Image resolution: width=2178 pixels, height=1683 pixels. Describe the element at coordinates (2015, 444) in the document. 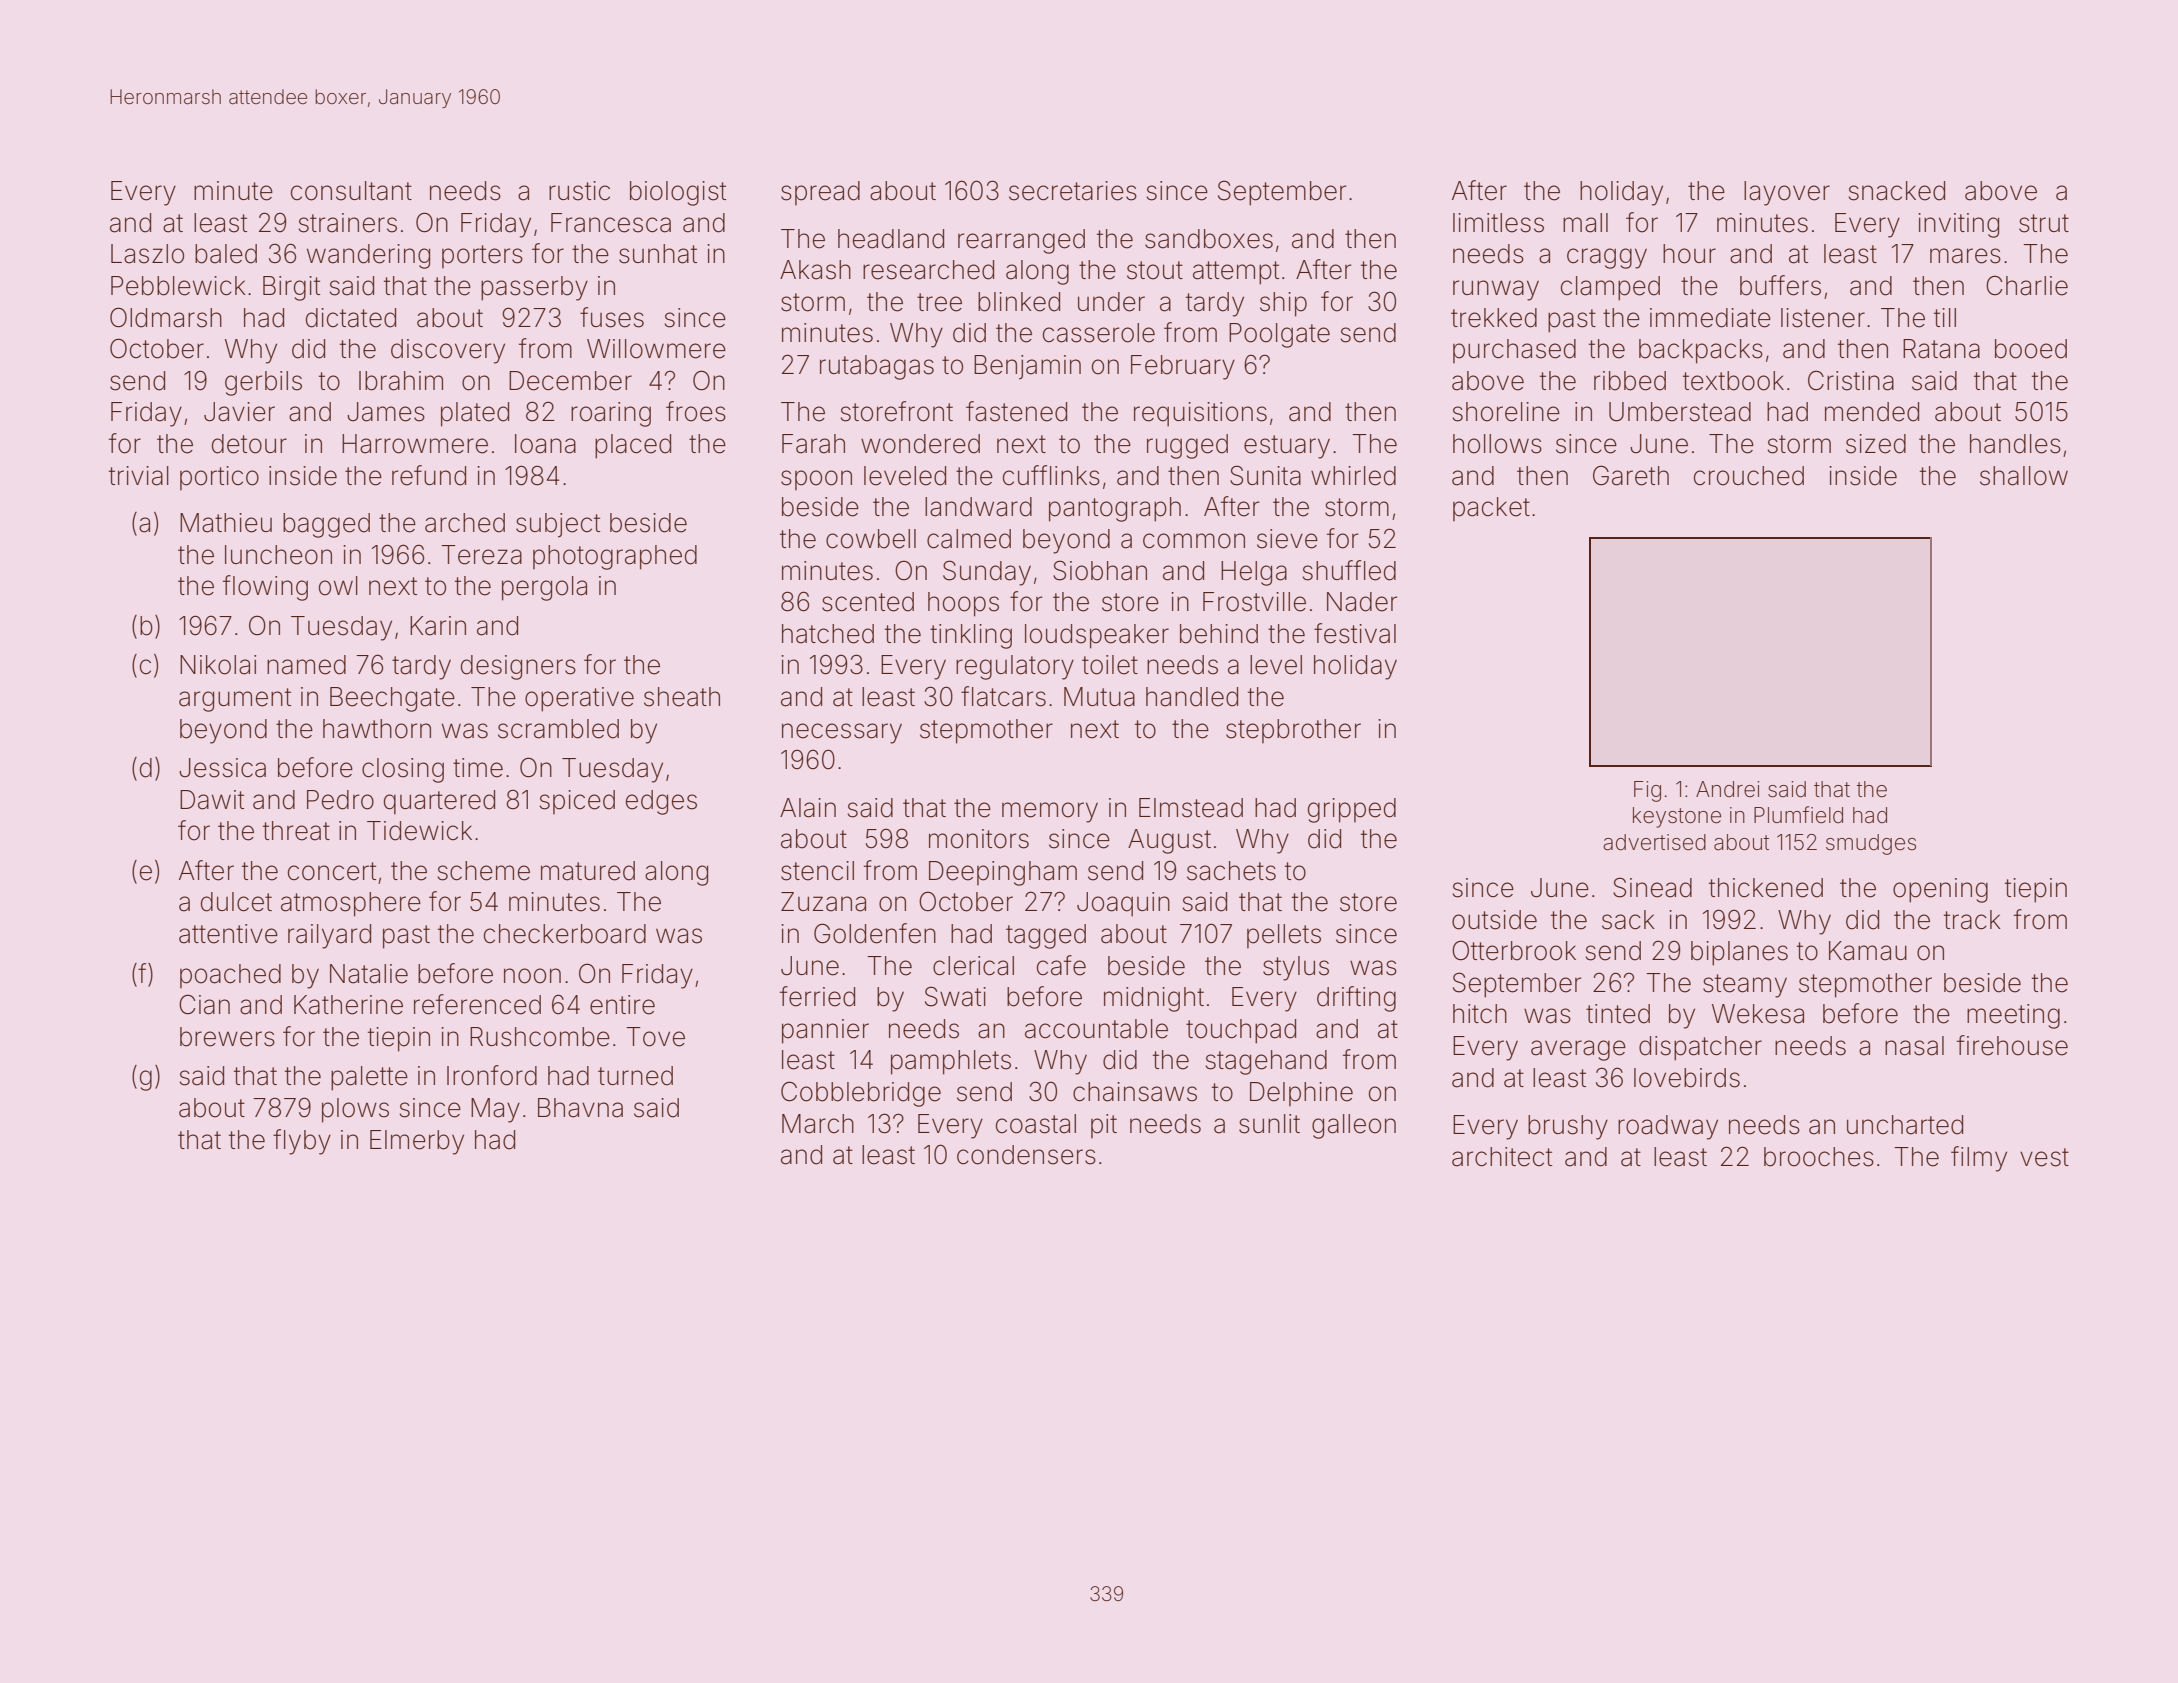

I see `handles` at that location.
